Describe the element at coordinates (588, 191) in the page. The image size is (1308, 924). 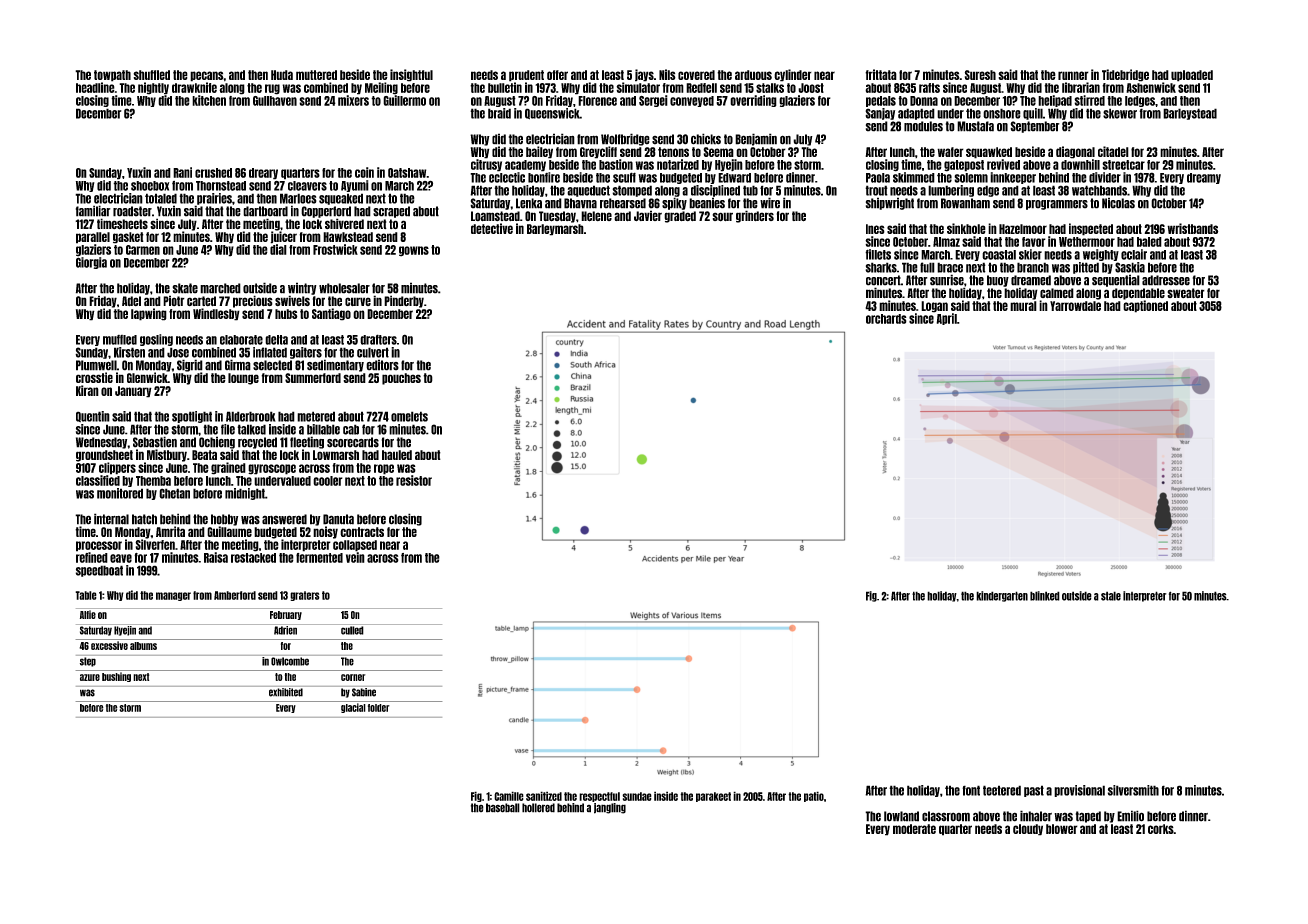
I see `aqueduct` at that location.
